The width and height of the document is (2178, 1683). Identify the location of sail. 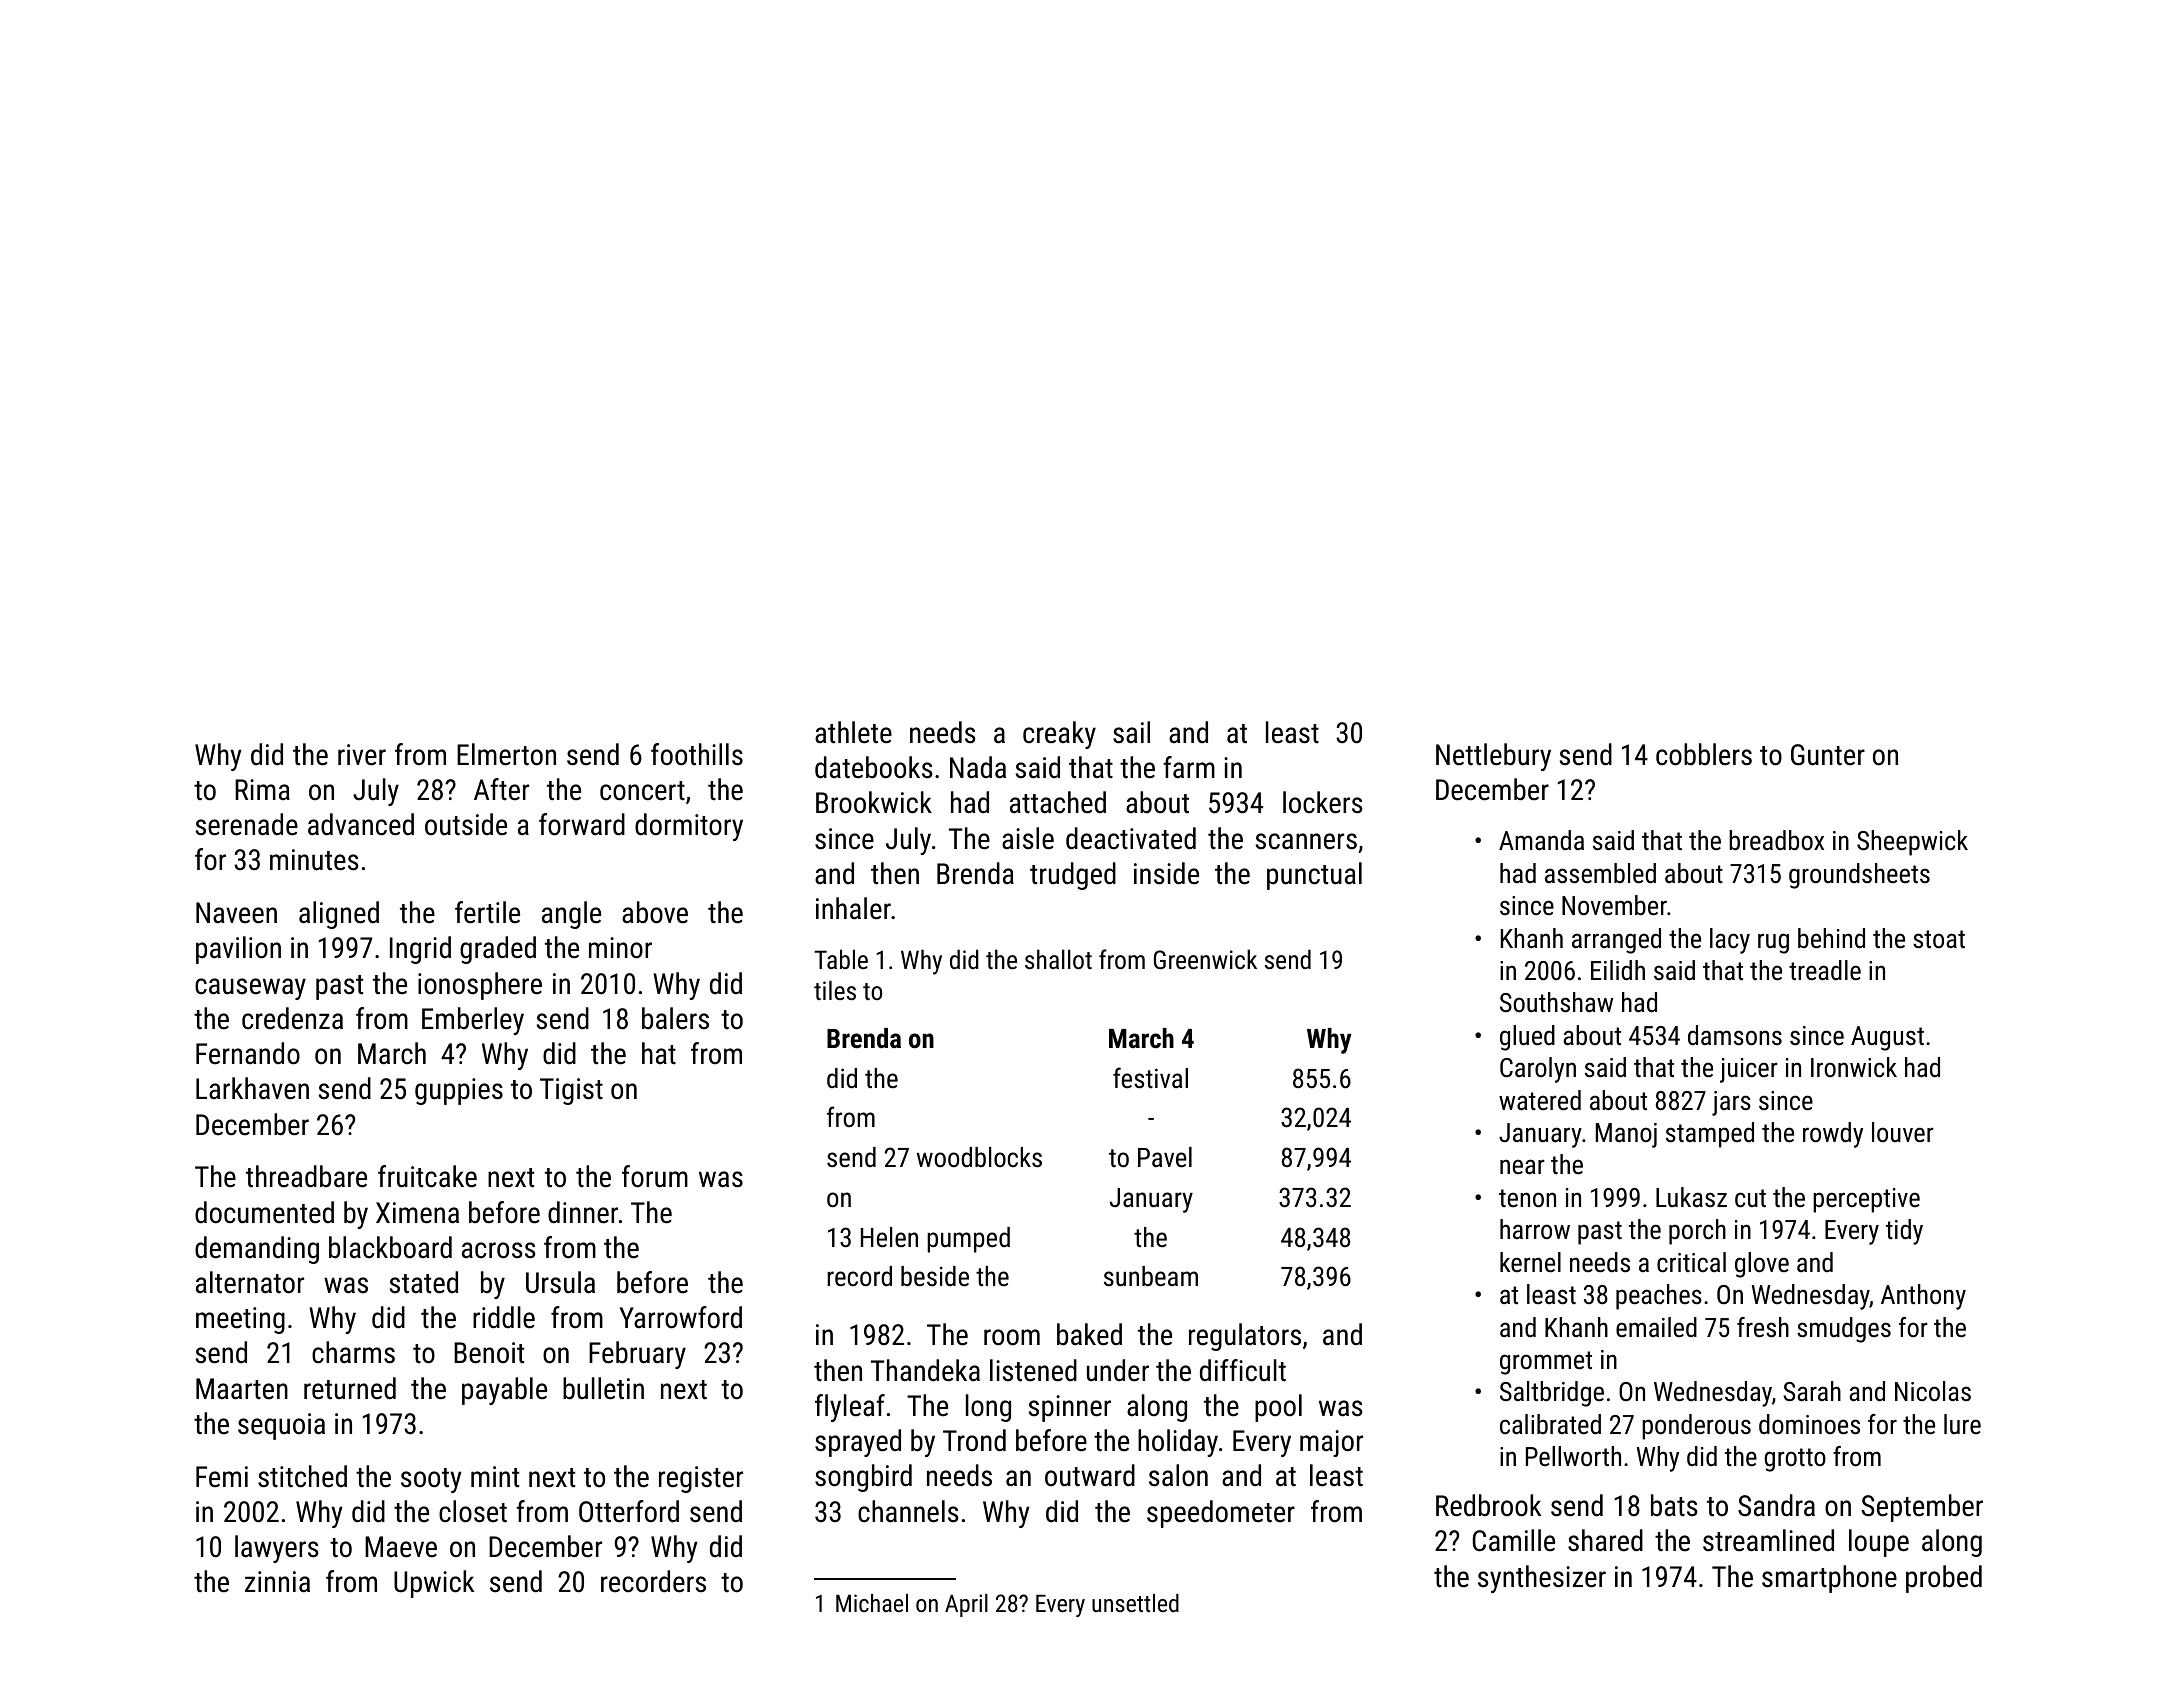
(1131, 732).
